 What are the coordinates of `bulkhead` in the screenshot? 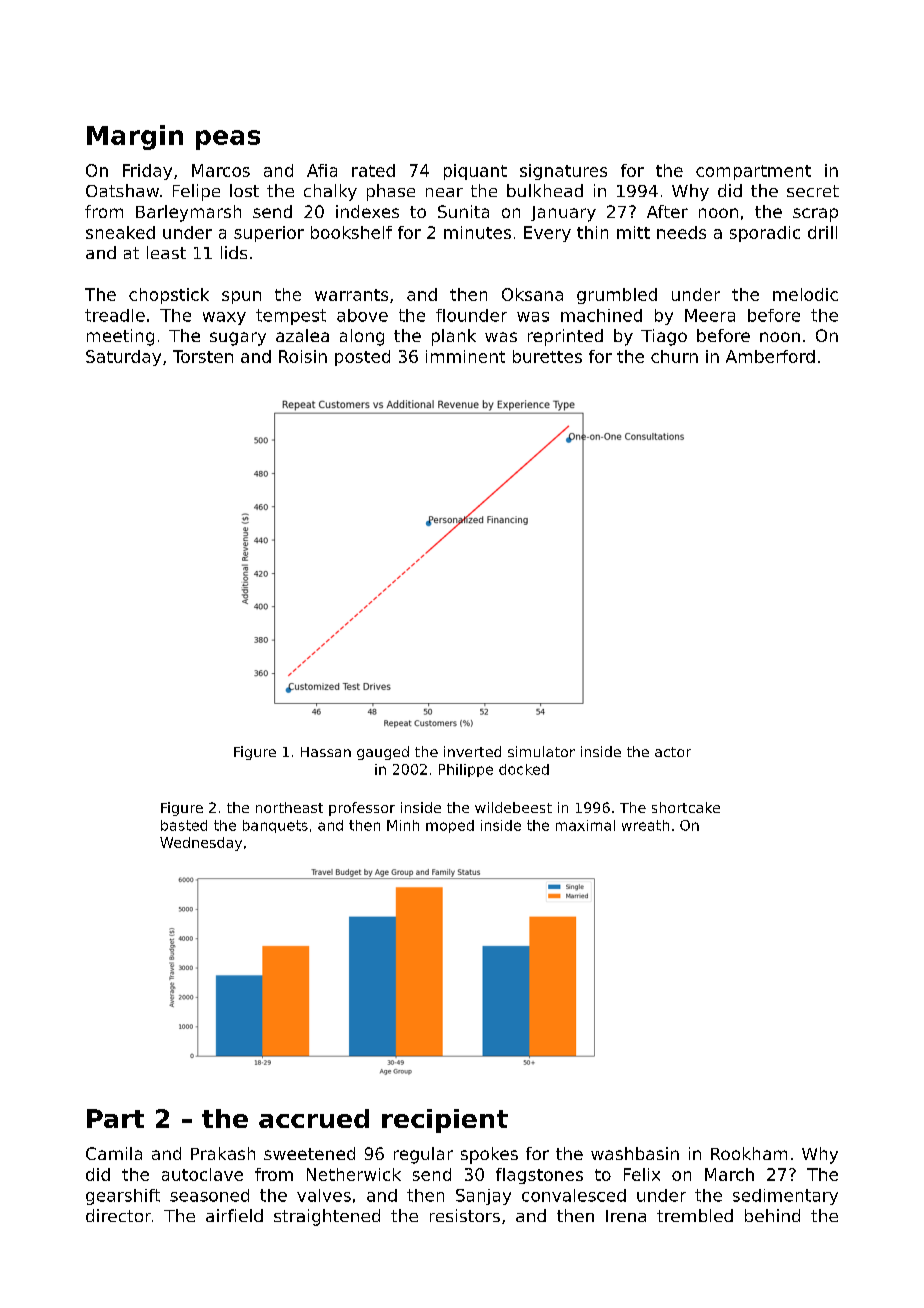 It's located at (545, 190).
